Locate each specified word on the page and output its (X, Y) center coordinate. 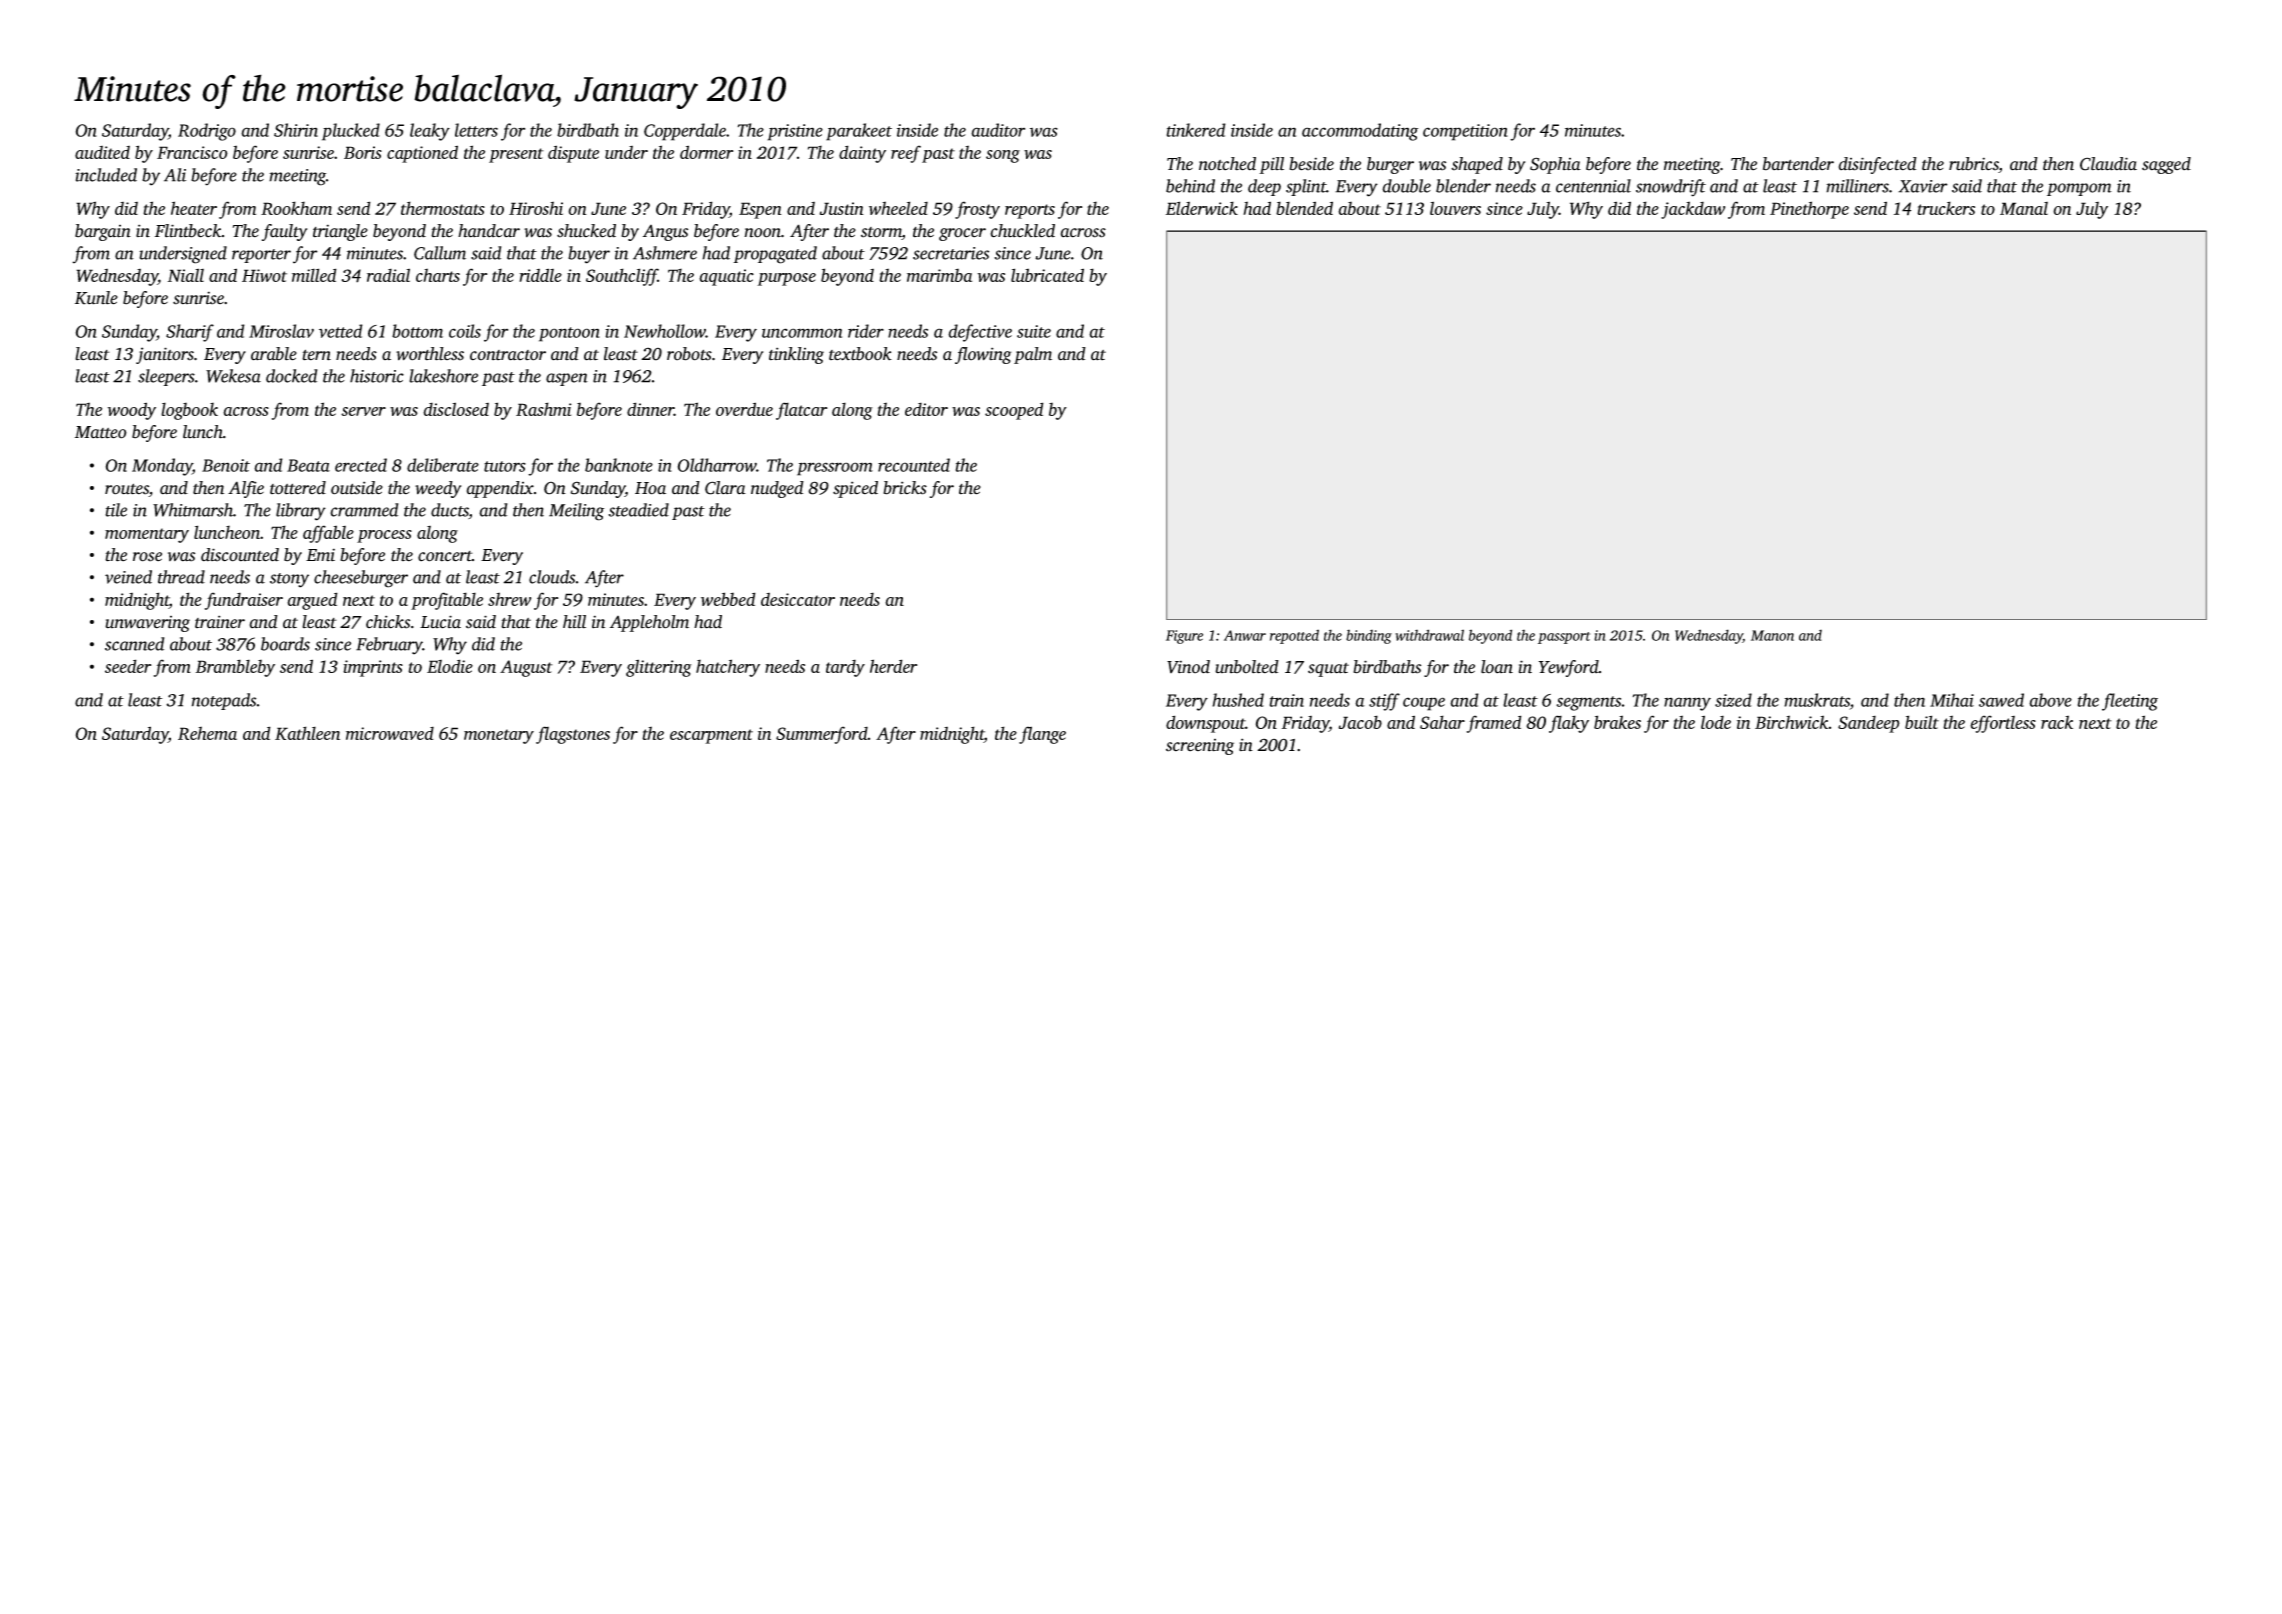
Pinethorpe (1809, 210)
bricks (905, 488)
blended (1304, 208)
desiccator (798, 599)
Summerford (822, 735)
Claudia (2108, 164)
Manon (1772, 635)
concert (445, 556)
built (1922, 722)
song (1003, 156)
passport (1564, 638)
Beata (308, 465)
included (106, 175)
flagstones (573, 735)
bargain (103, 232)
